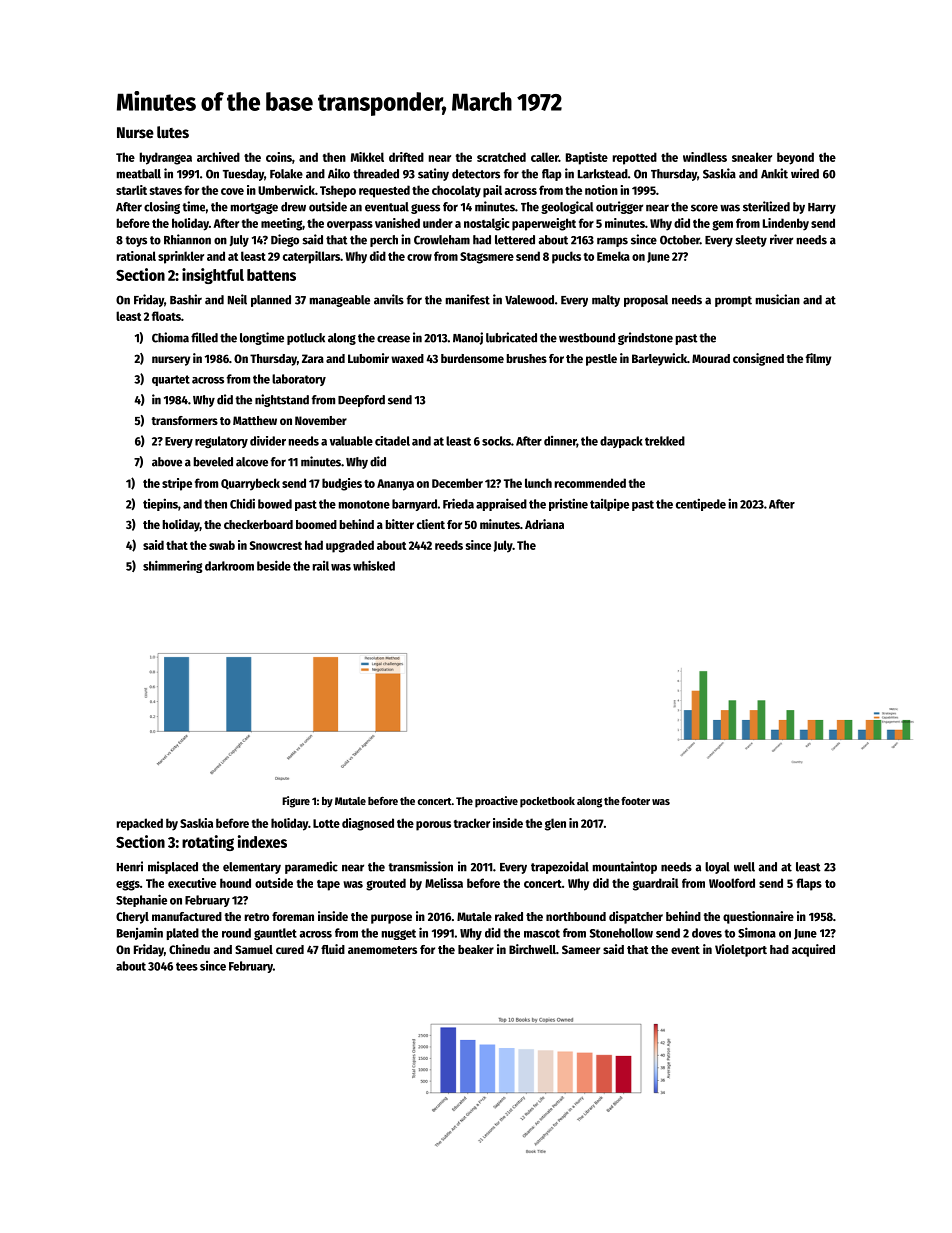 The width and height of the screenshot is (952, 1233). What do you see at coordinates (646, 301) in the screenshot?
I see `proposal` at bounding box center [646, 301].
